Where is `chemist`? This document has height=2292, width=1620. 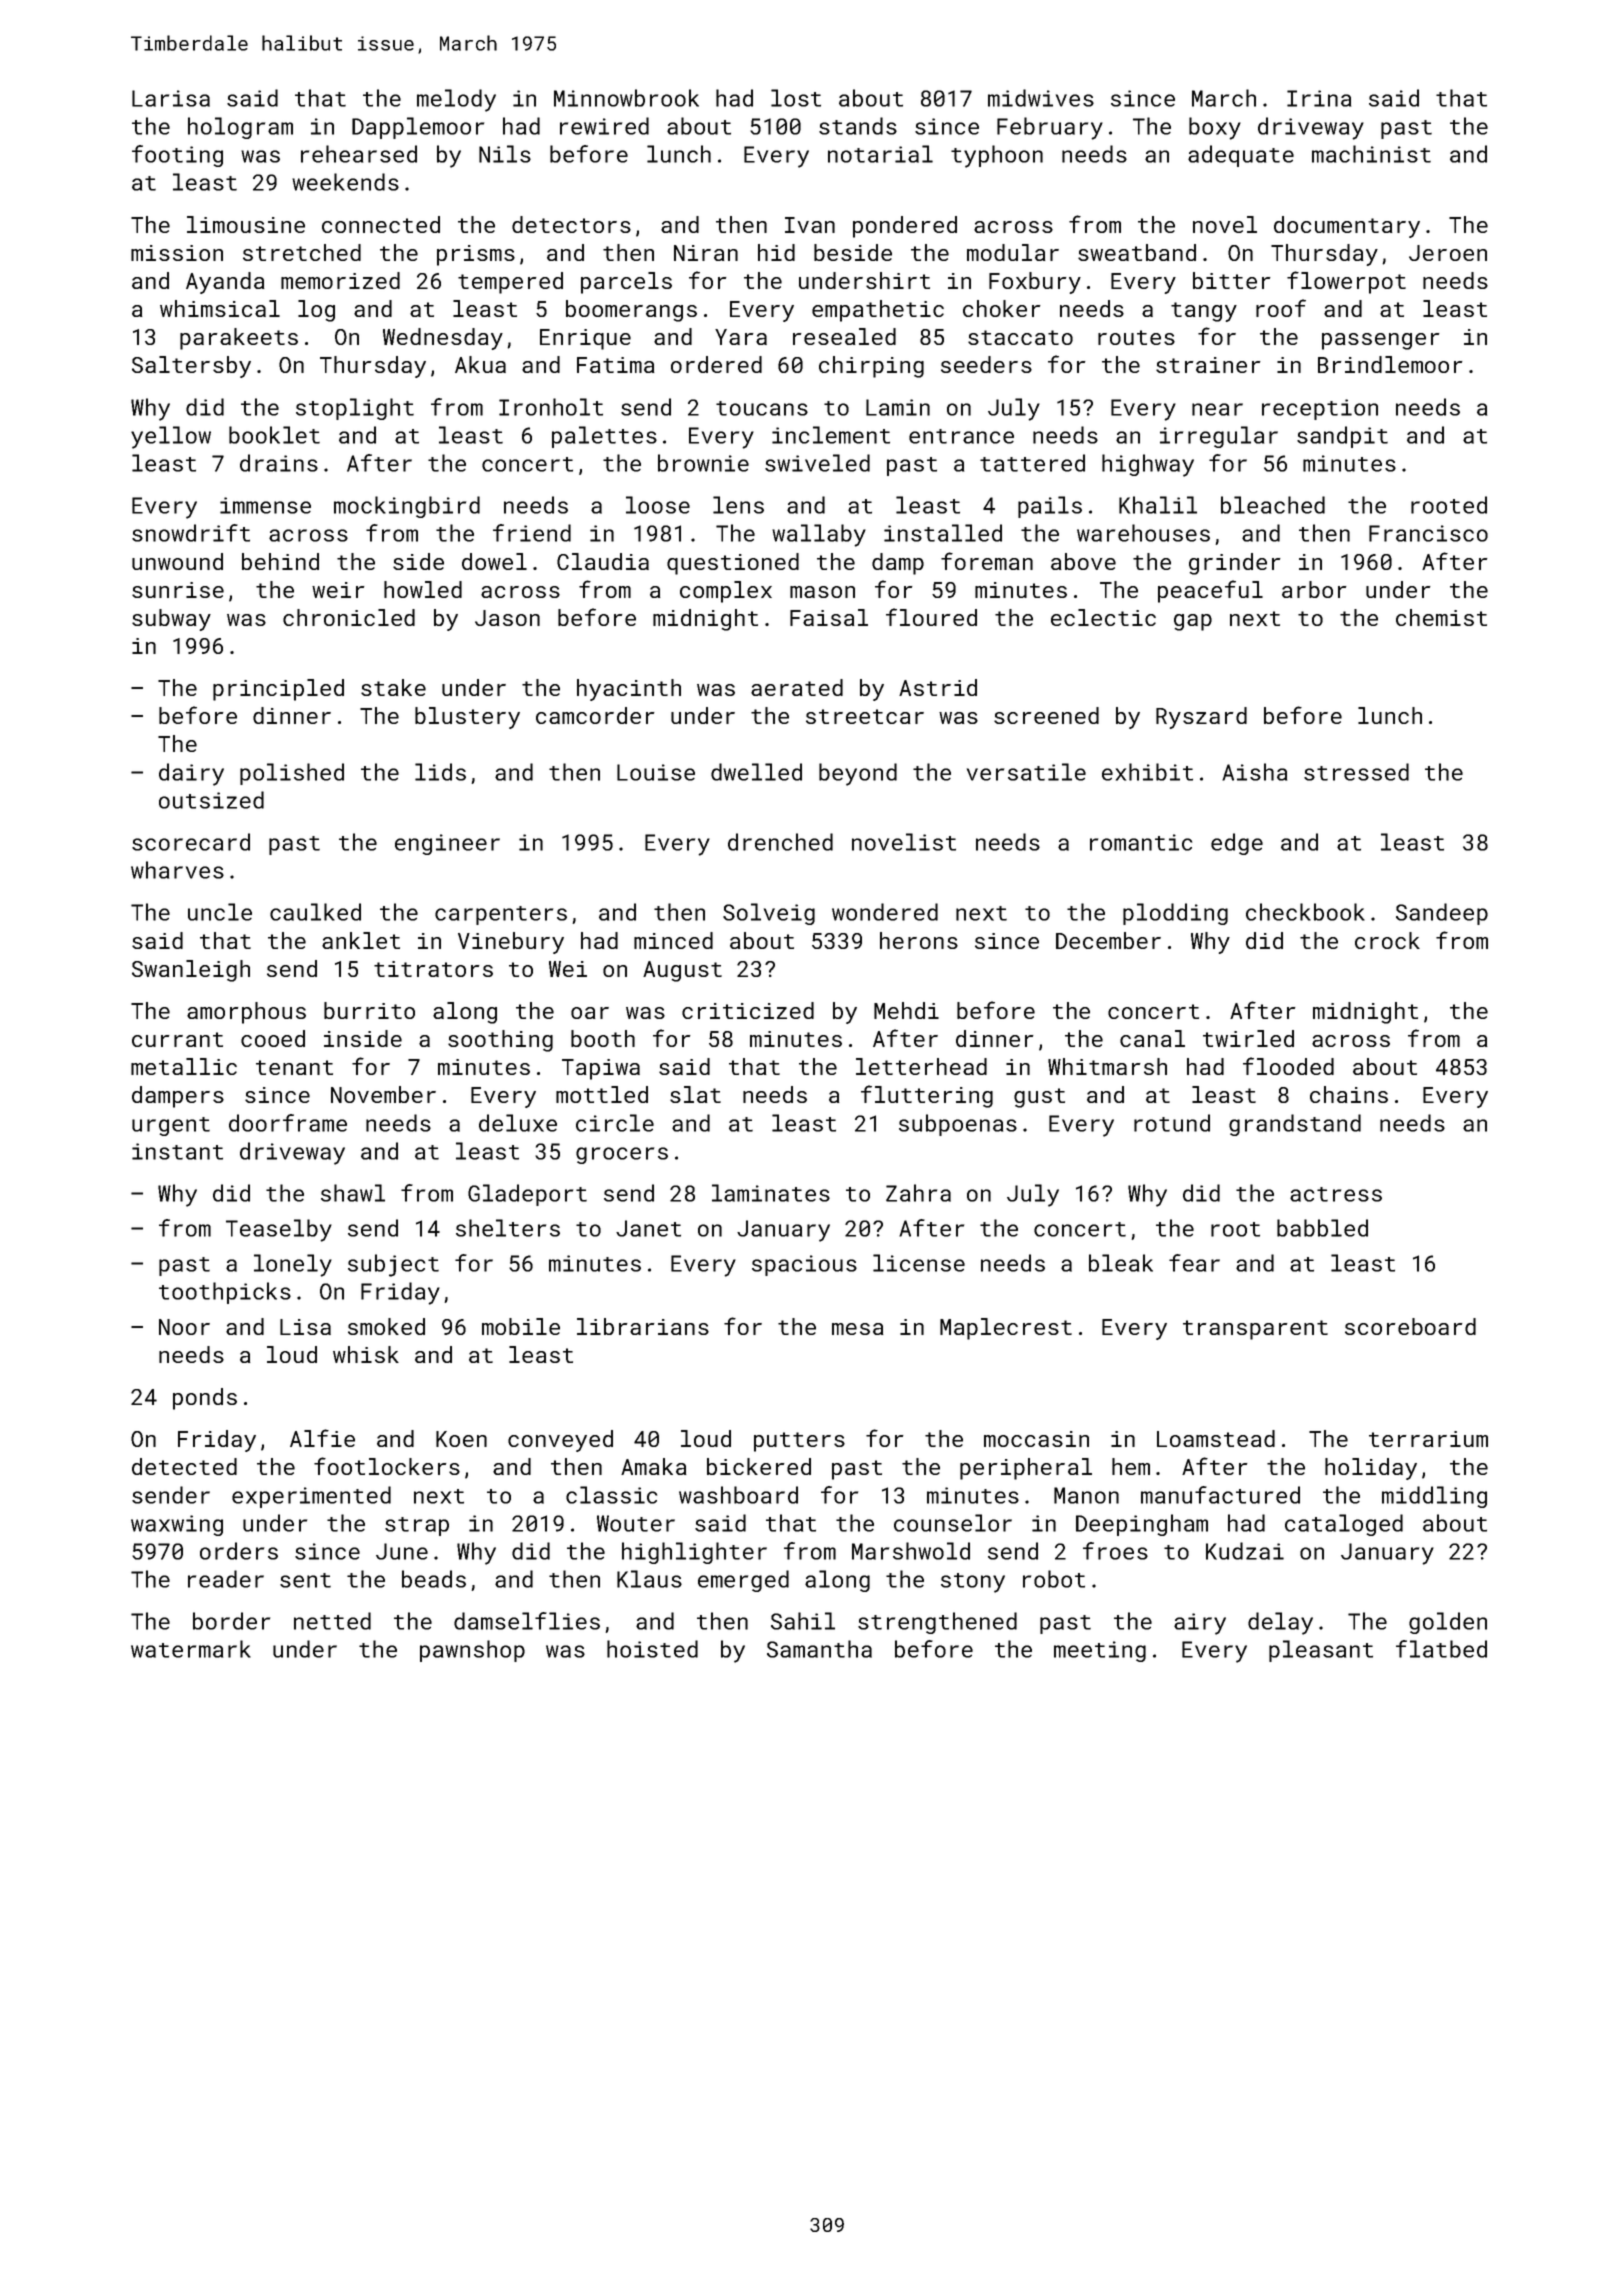
chemist is located at coordinates (1441, 617).
